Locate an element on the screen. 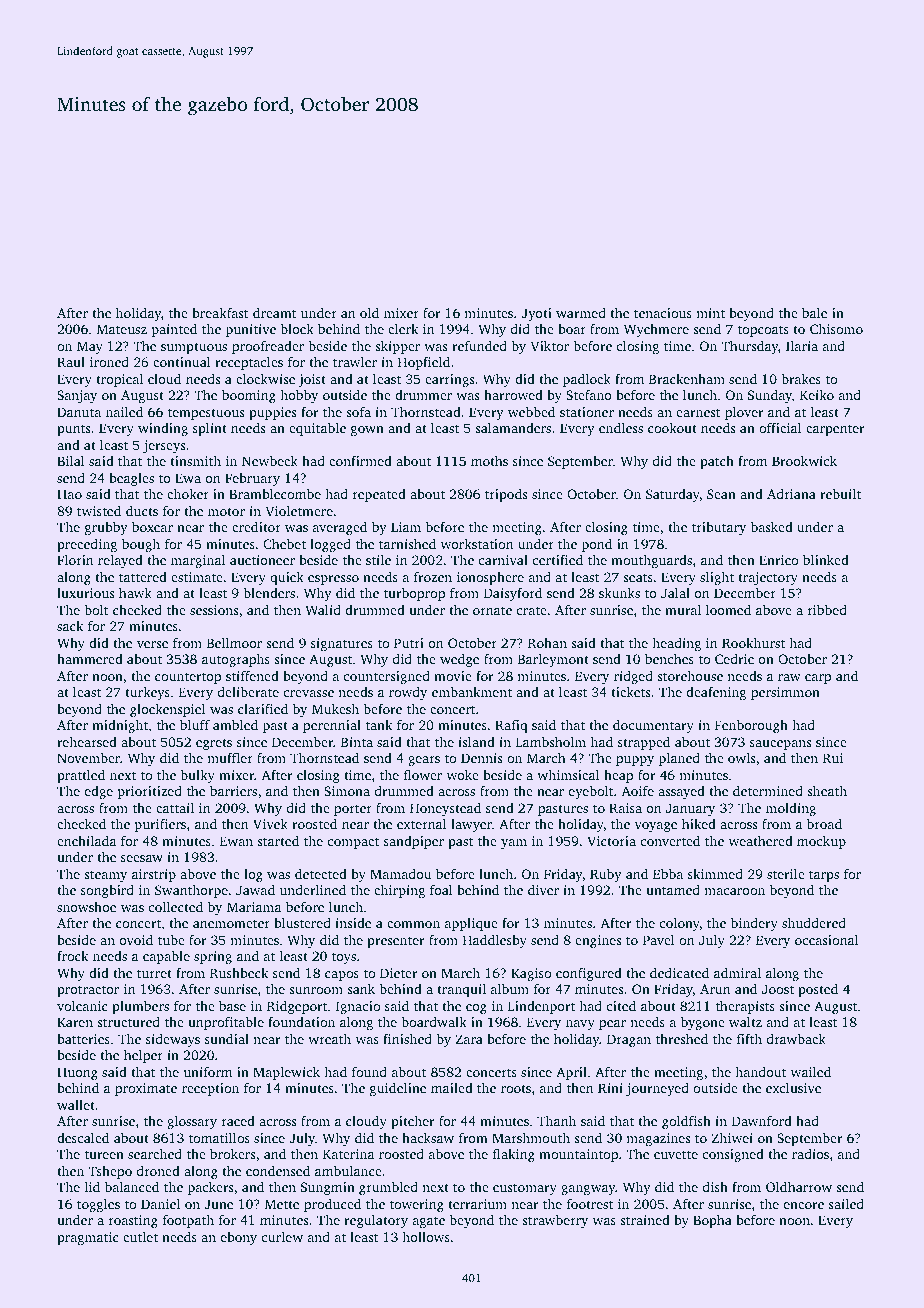 The width and height of the screenshot is (924, 1308). stiffened is located at coordinates (252, 675).
